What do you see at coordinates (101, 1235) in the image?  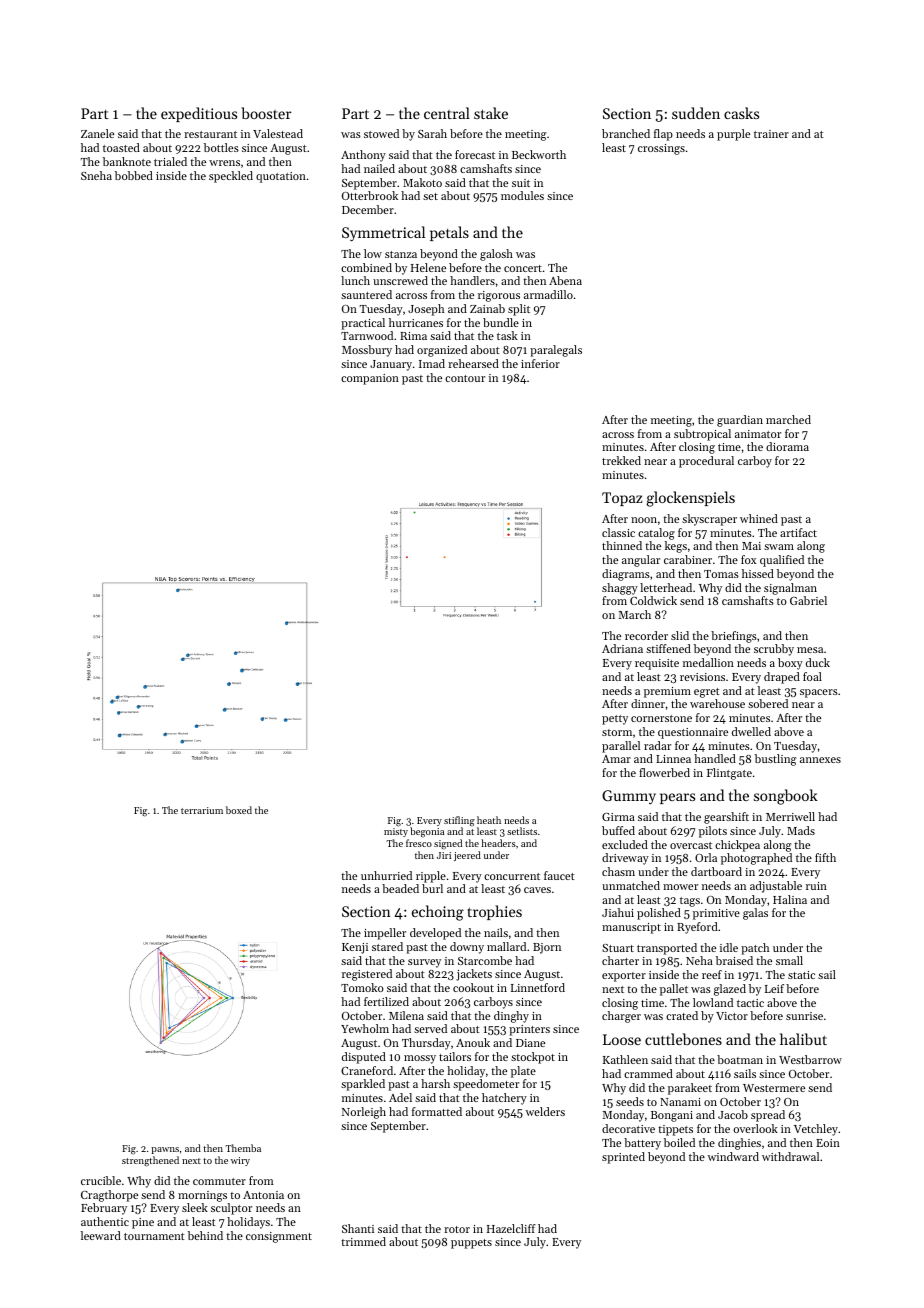 I see `leeward` at bounding box center [101, 1235].
